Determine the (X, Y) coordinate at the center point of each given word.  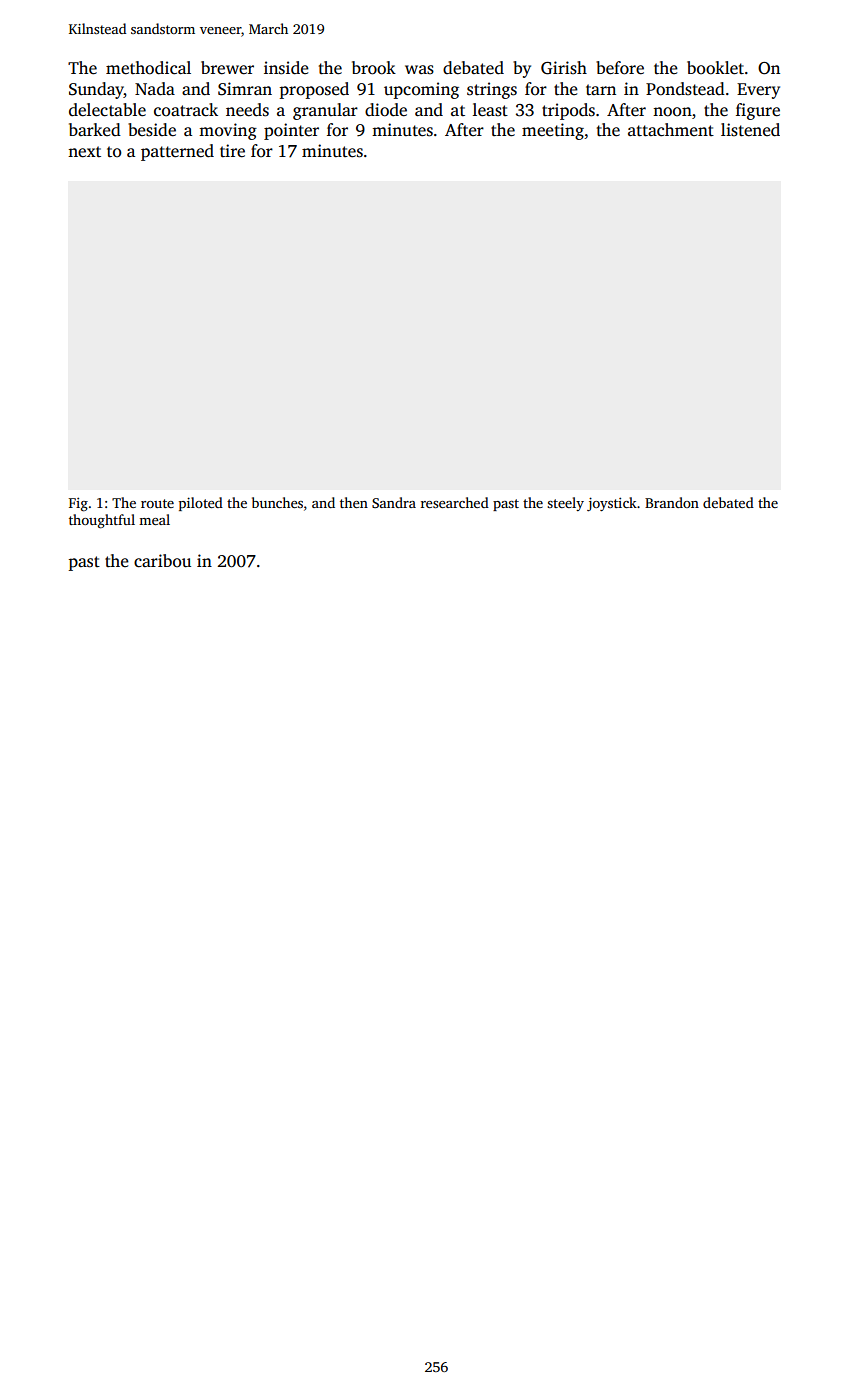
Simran (245, 89)
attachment (671, 130)
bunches (277, 502)
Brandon (672, 502)
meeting (553, 131)
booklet (715, 68)
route (157, 503)
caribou (162, 561)
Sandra (394, 502)
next (84, 152)
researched (455, 502)
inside (286, 68)
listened (750, 130)
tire (232, 151)
